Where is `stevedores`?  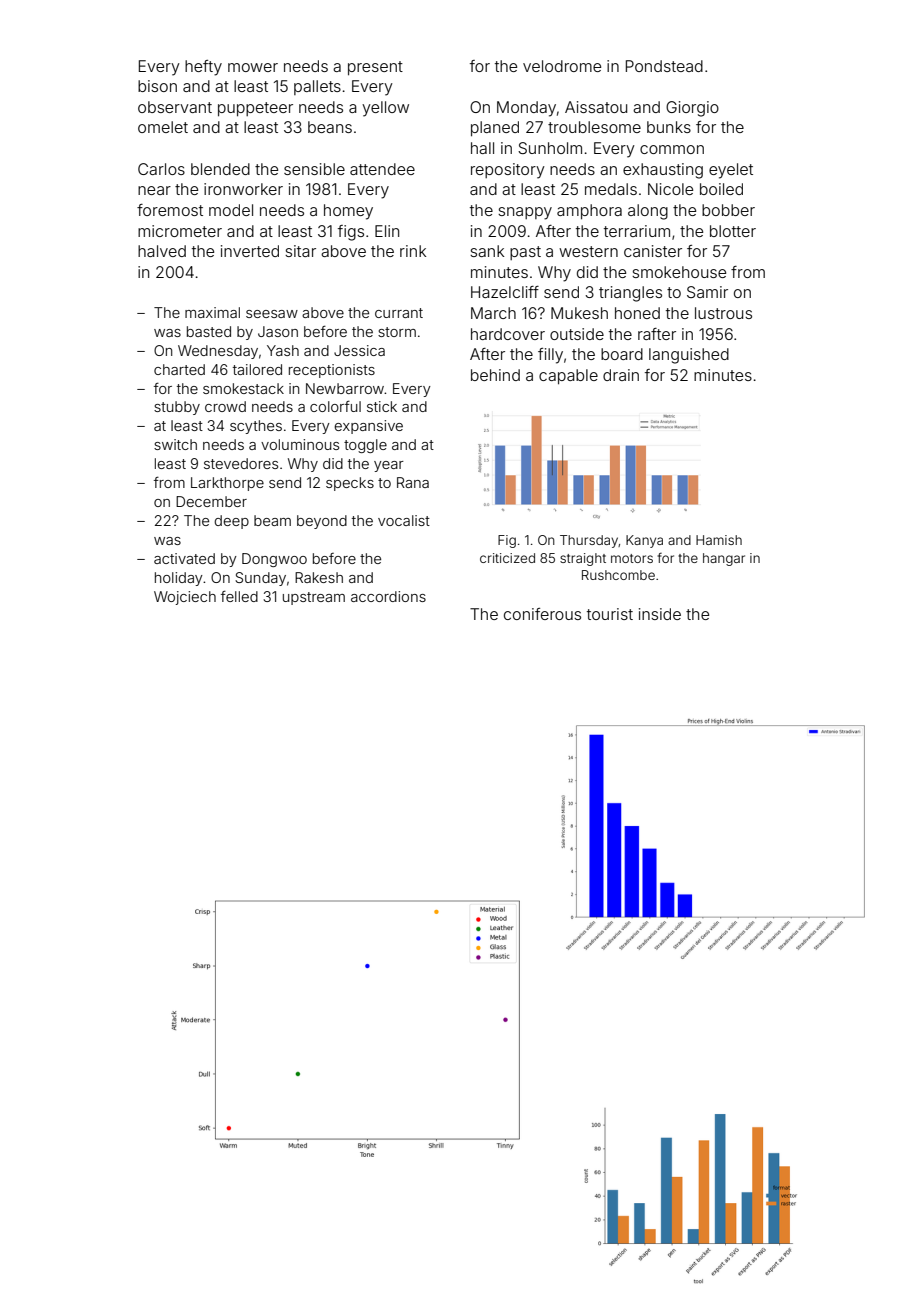
stevedores is located at coordinates (241, 463).
